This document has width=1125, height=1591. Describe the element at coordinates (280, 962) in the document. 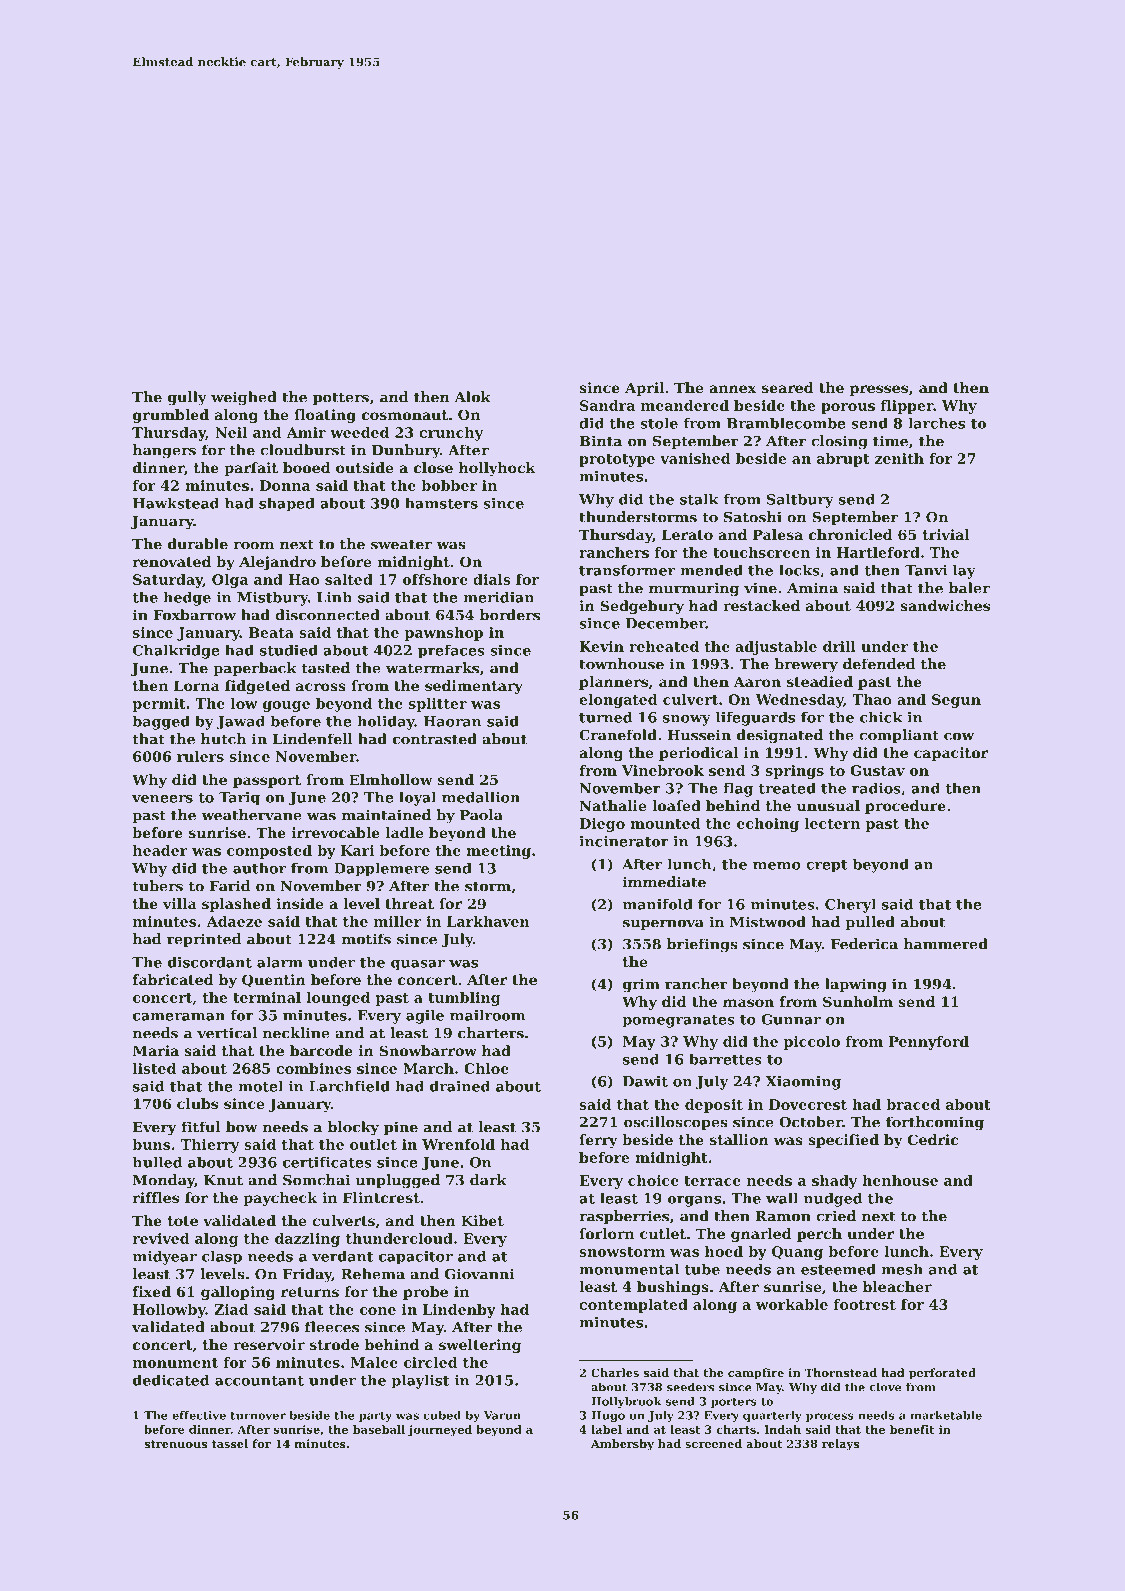

I see `alarm` at that location.
